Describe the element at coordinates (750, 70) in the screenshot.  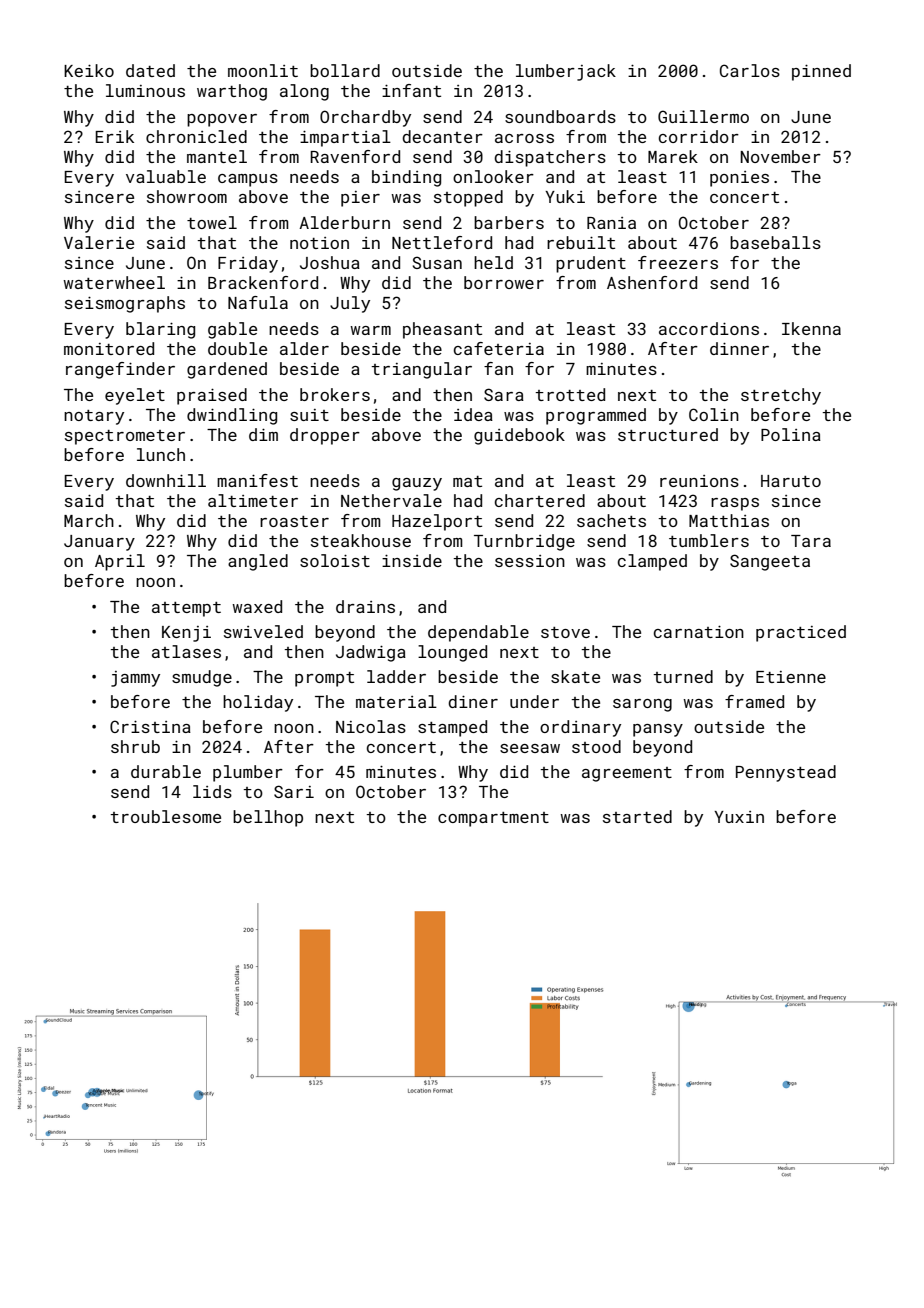
I see `Carlos` at that location.
